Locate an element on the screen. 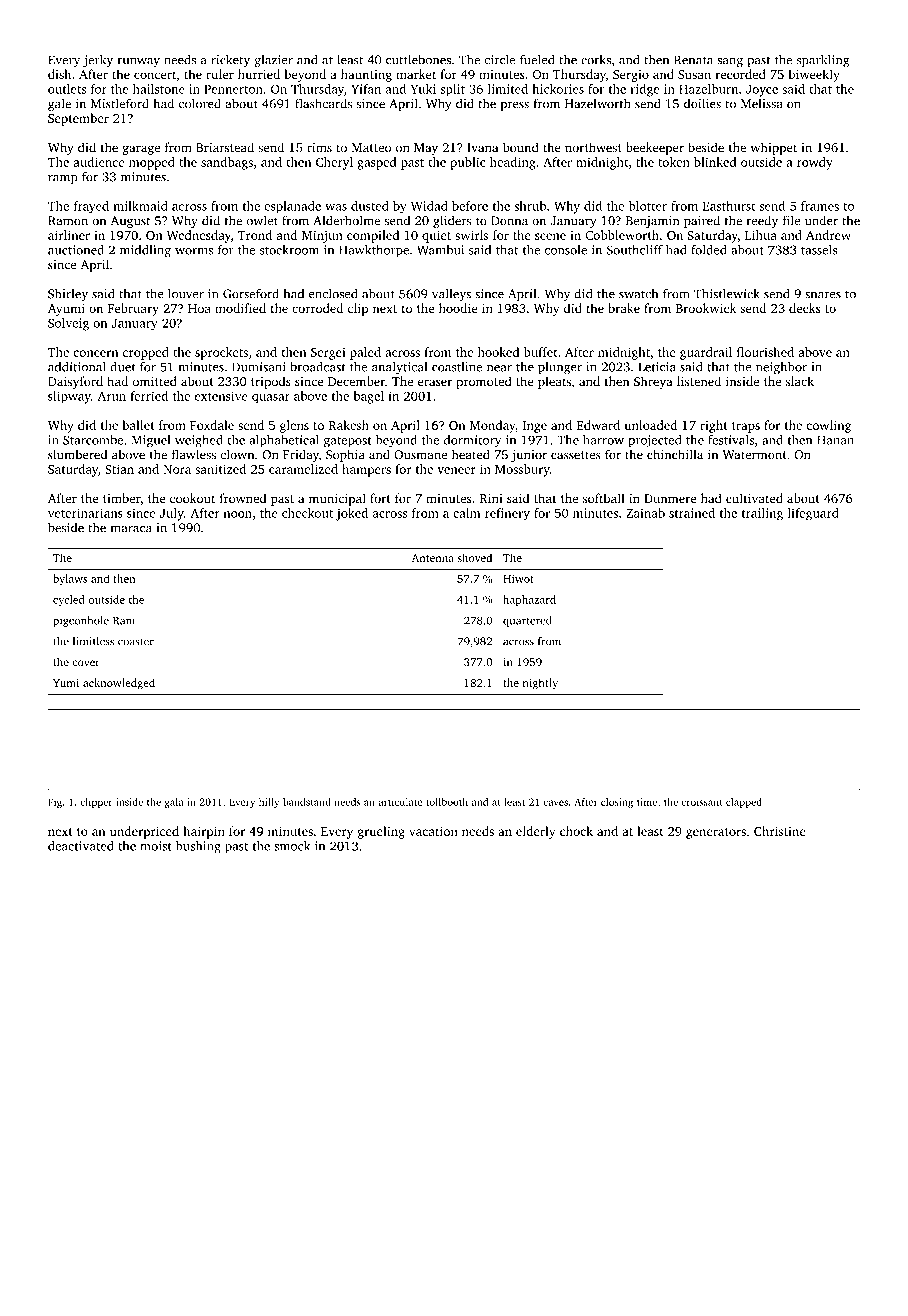  strained is located at coordinates (692, 513).
